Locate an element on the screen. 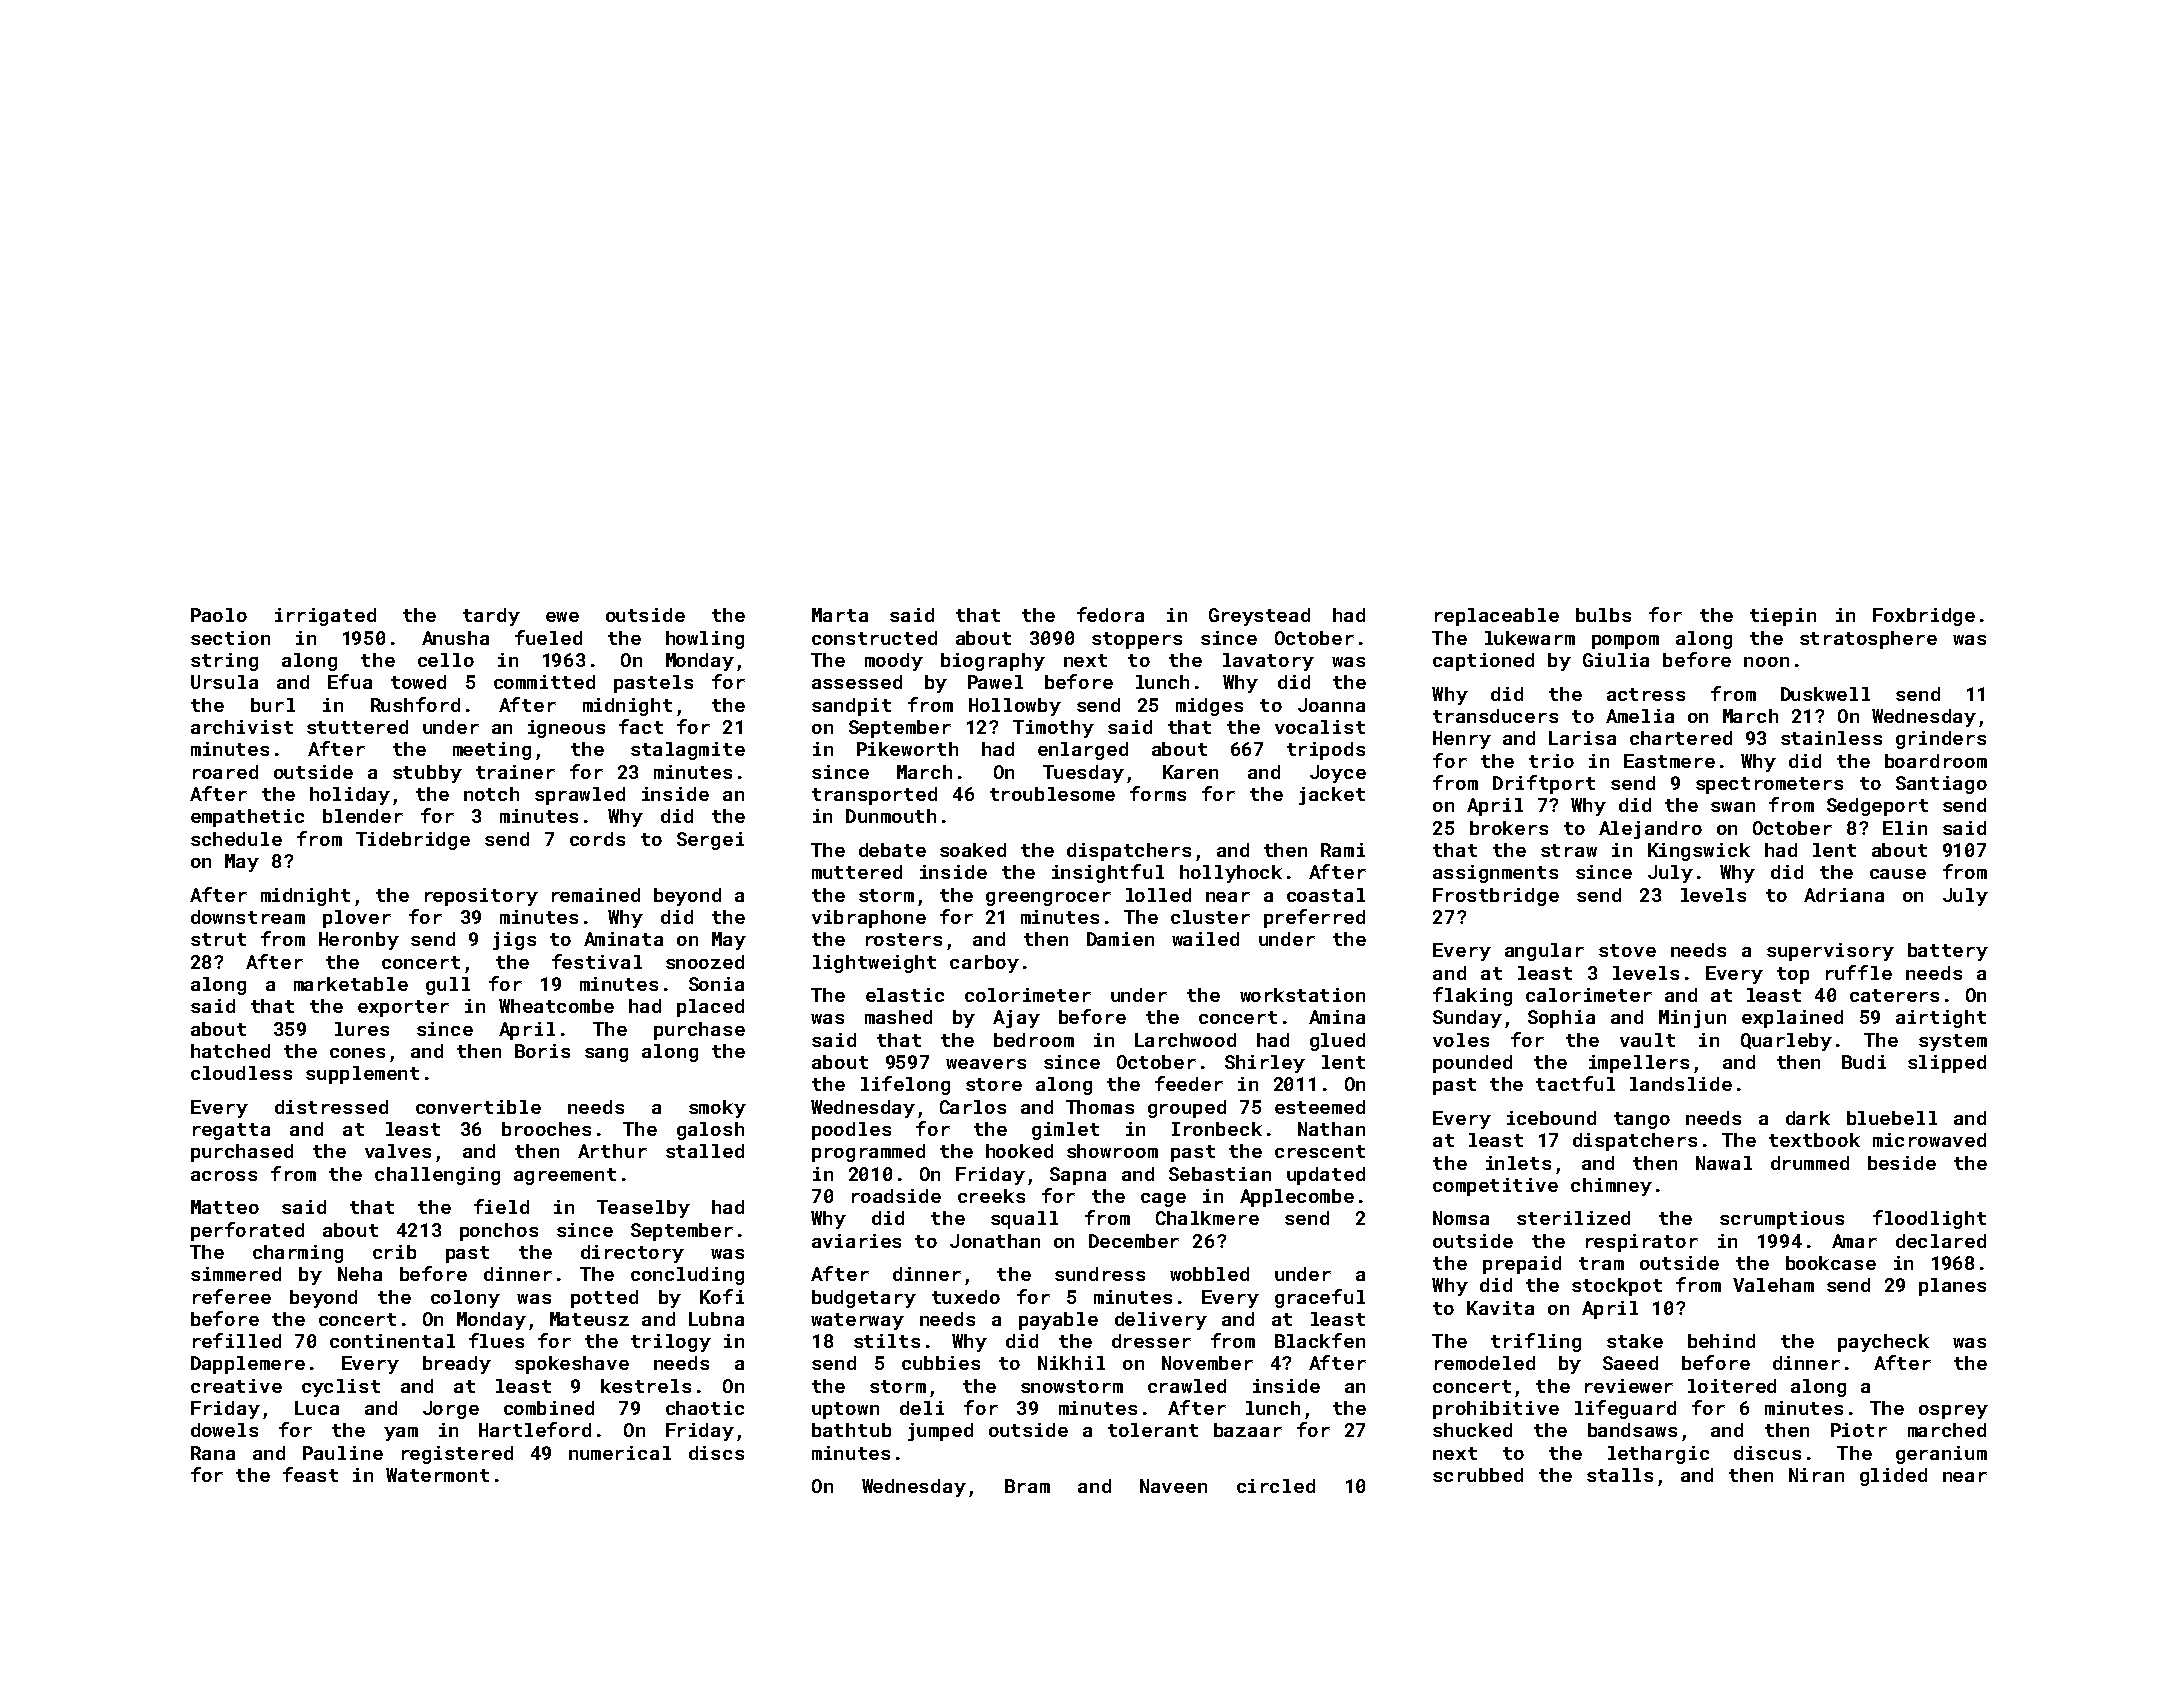 This screenshot has height=1683, width=2178. biography is located at coordinates (993, 662).
